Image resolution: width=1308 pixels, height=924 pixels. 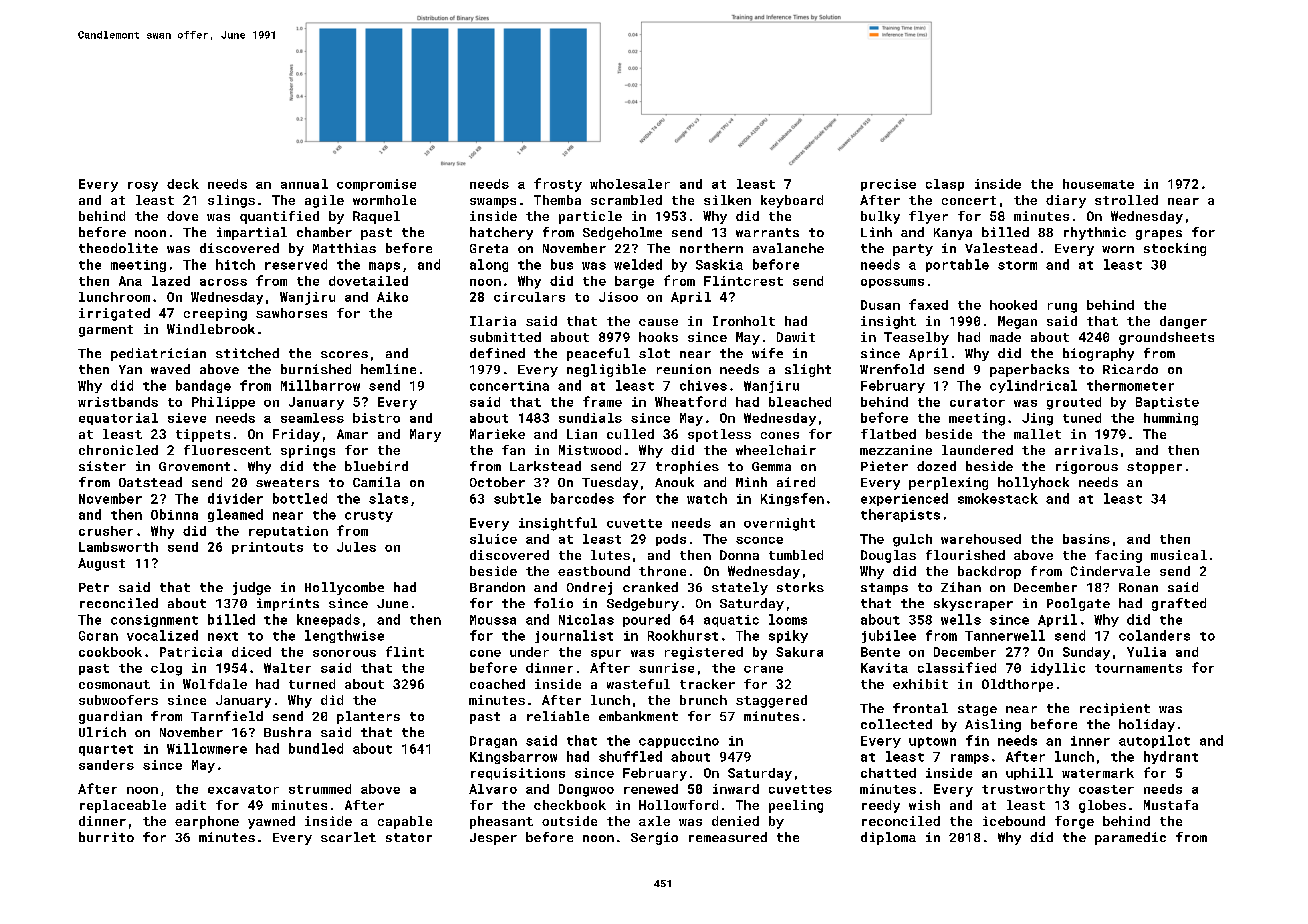 I want to click on tippets, so click(x=203, y=435).
